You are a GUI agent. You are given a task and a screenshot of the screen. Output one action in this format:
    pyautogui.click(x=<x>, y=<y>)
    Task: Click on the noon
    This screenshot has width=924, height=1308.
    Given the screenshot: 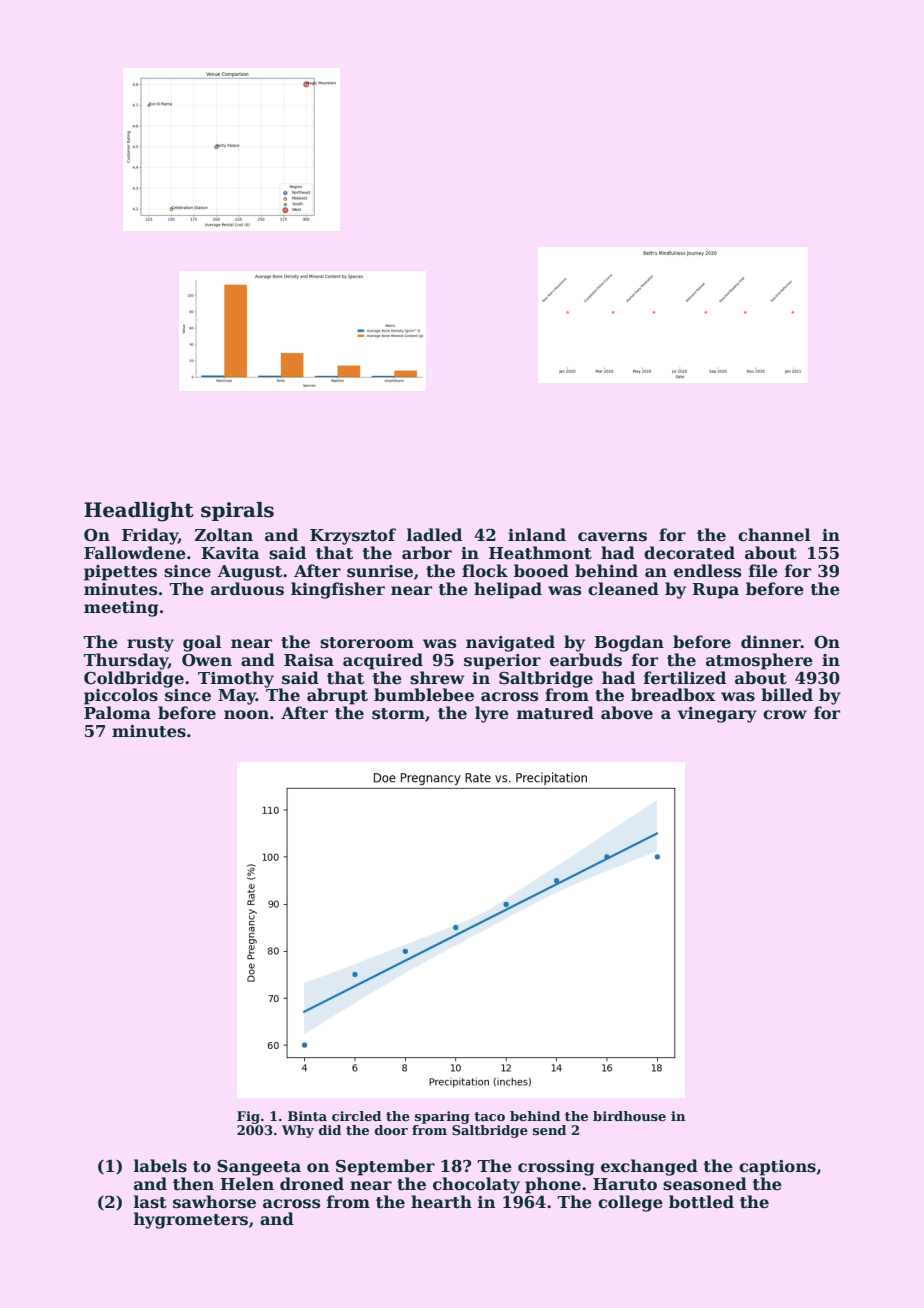 What is the action you would take?
    pyautogui.click(x=246, y=715)
